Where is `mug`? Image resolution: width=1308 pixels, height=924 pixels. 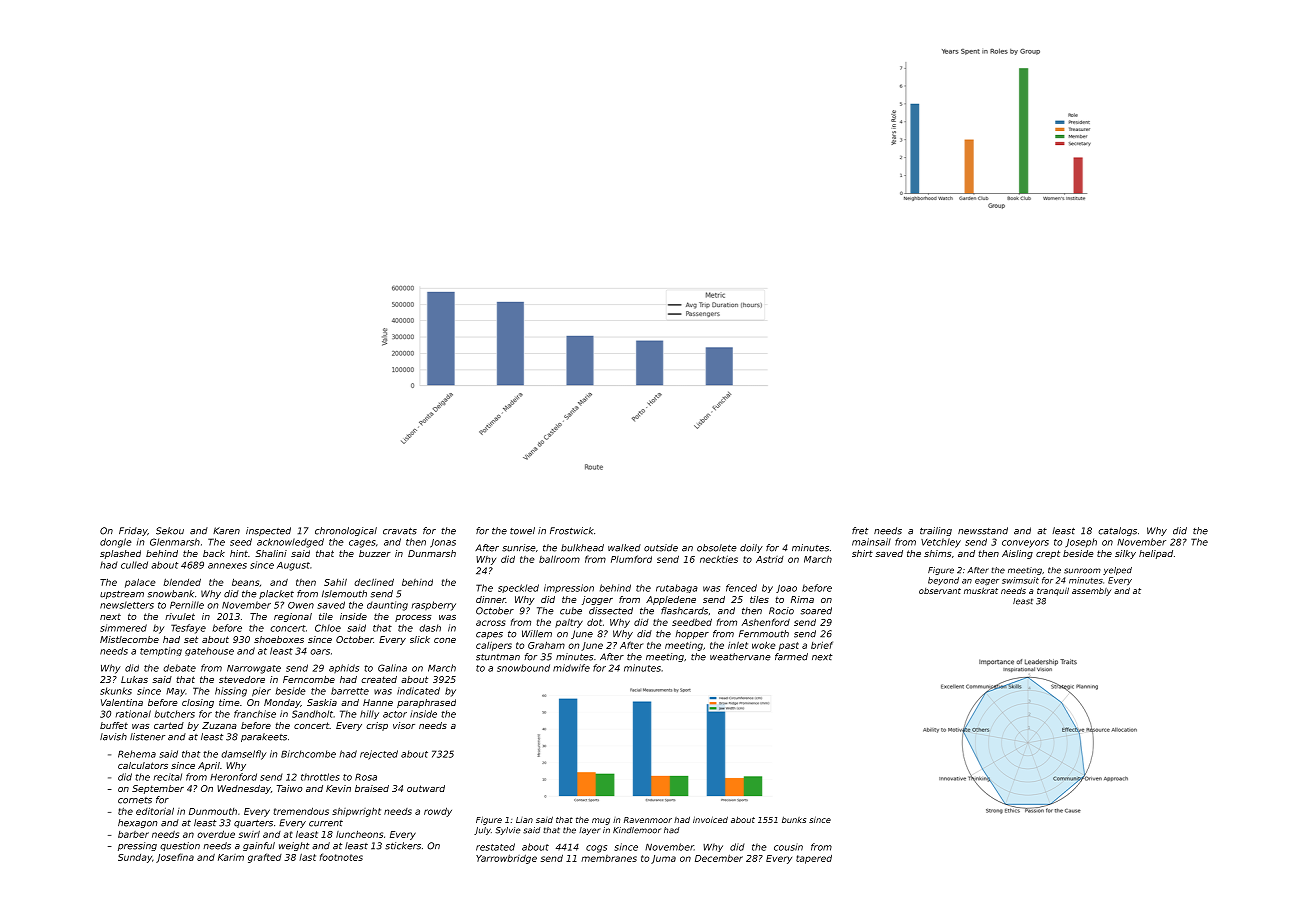
mug is located at coordinates (601, 821).
